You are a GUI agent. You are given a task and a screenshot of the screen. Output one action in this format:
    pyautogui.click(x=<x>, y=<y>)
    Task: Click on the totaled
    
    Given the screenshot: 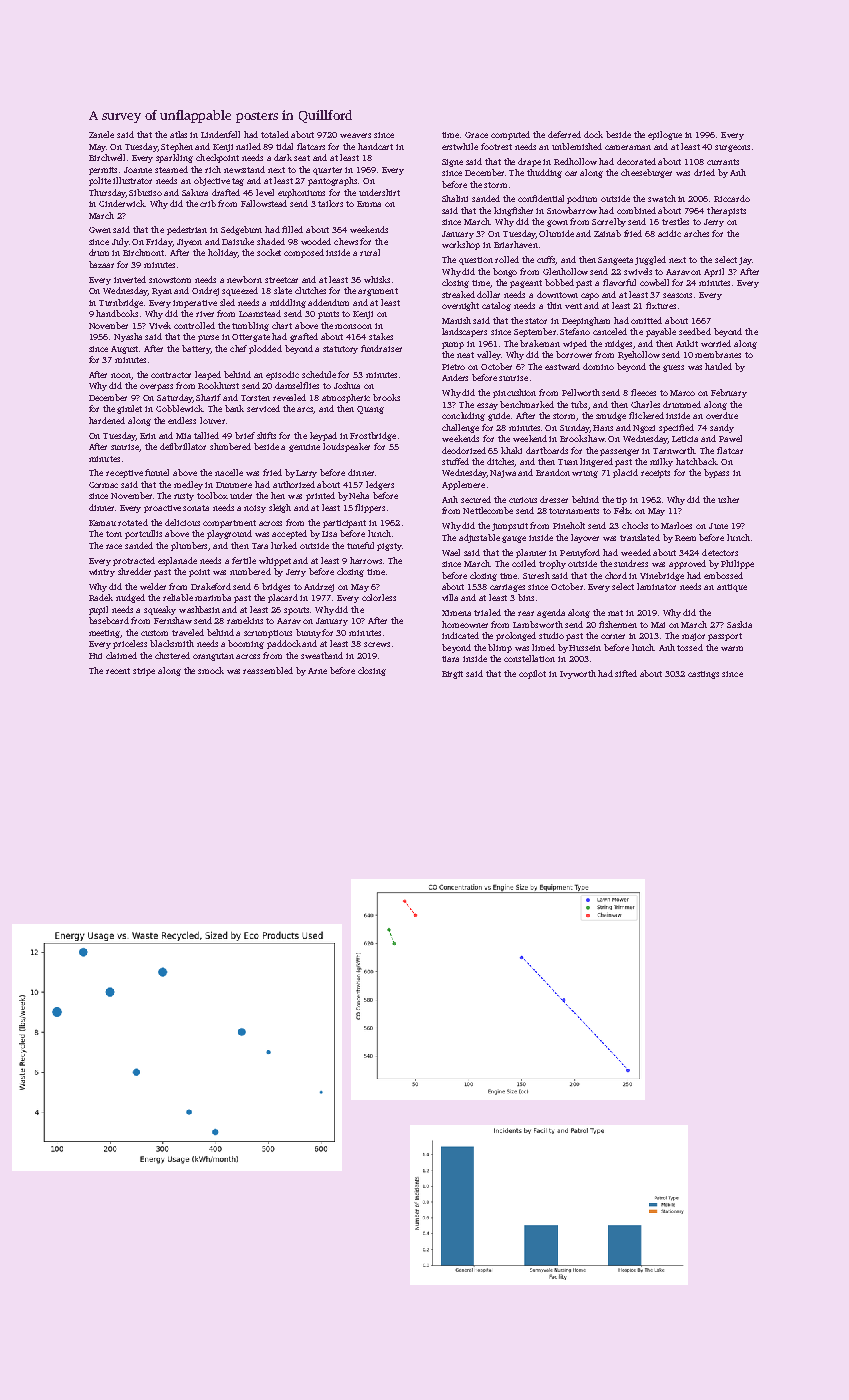 What is the action you would take?
    pyautogui.click(x=275, y=134)
